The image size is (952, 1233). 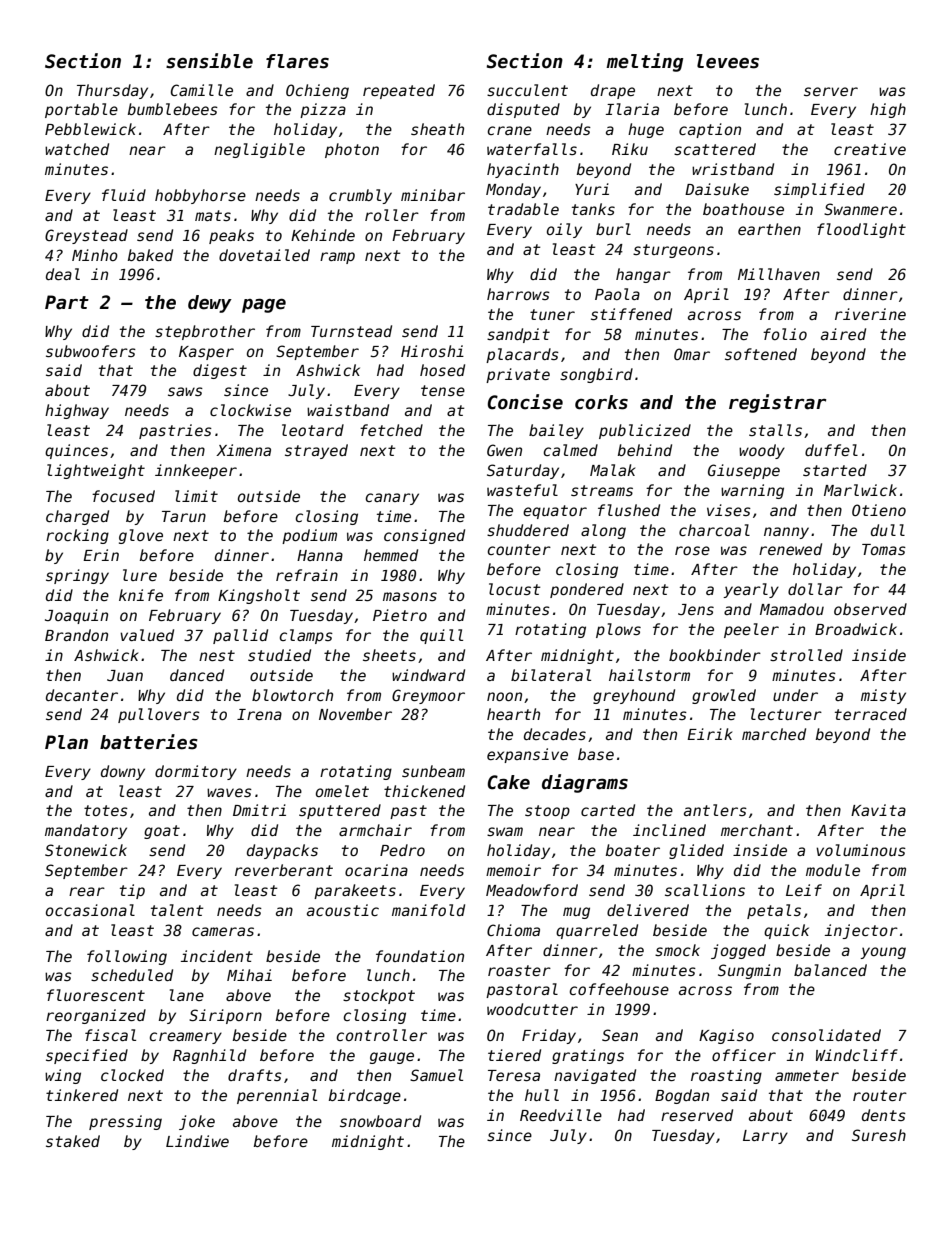 What do you see at coordinates (197, 1141) in the screenshot?
I see `Lindiwe` at bounding box center [197, 1141].
